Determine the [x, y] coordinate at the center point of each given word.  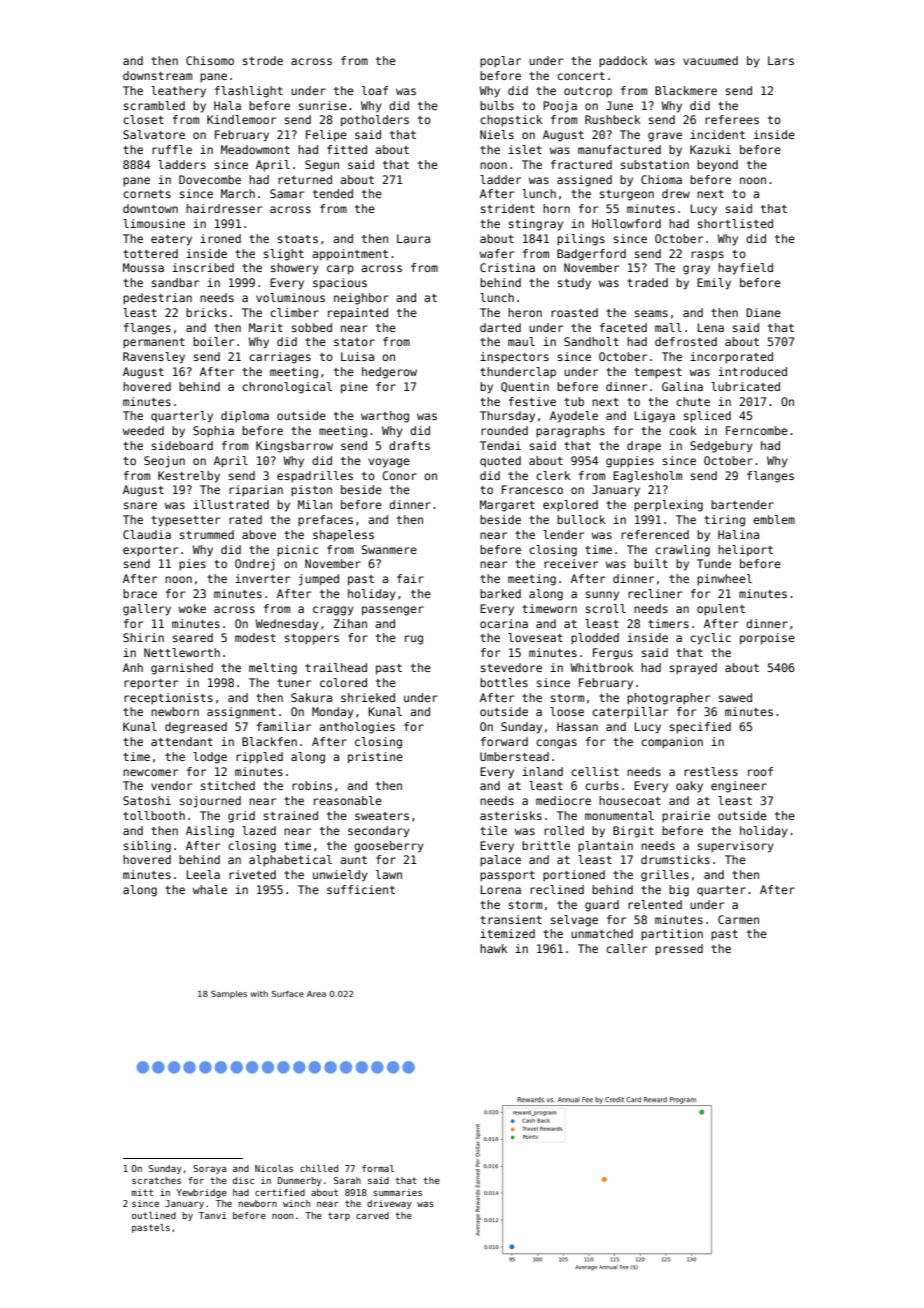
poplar [500, 62]
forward [504, 741]
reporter [151, 684]
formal [378, 1168]
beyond [717, 166]
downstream [157, 75]
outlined [154, 1215]
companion [672, 743]
